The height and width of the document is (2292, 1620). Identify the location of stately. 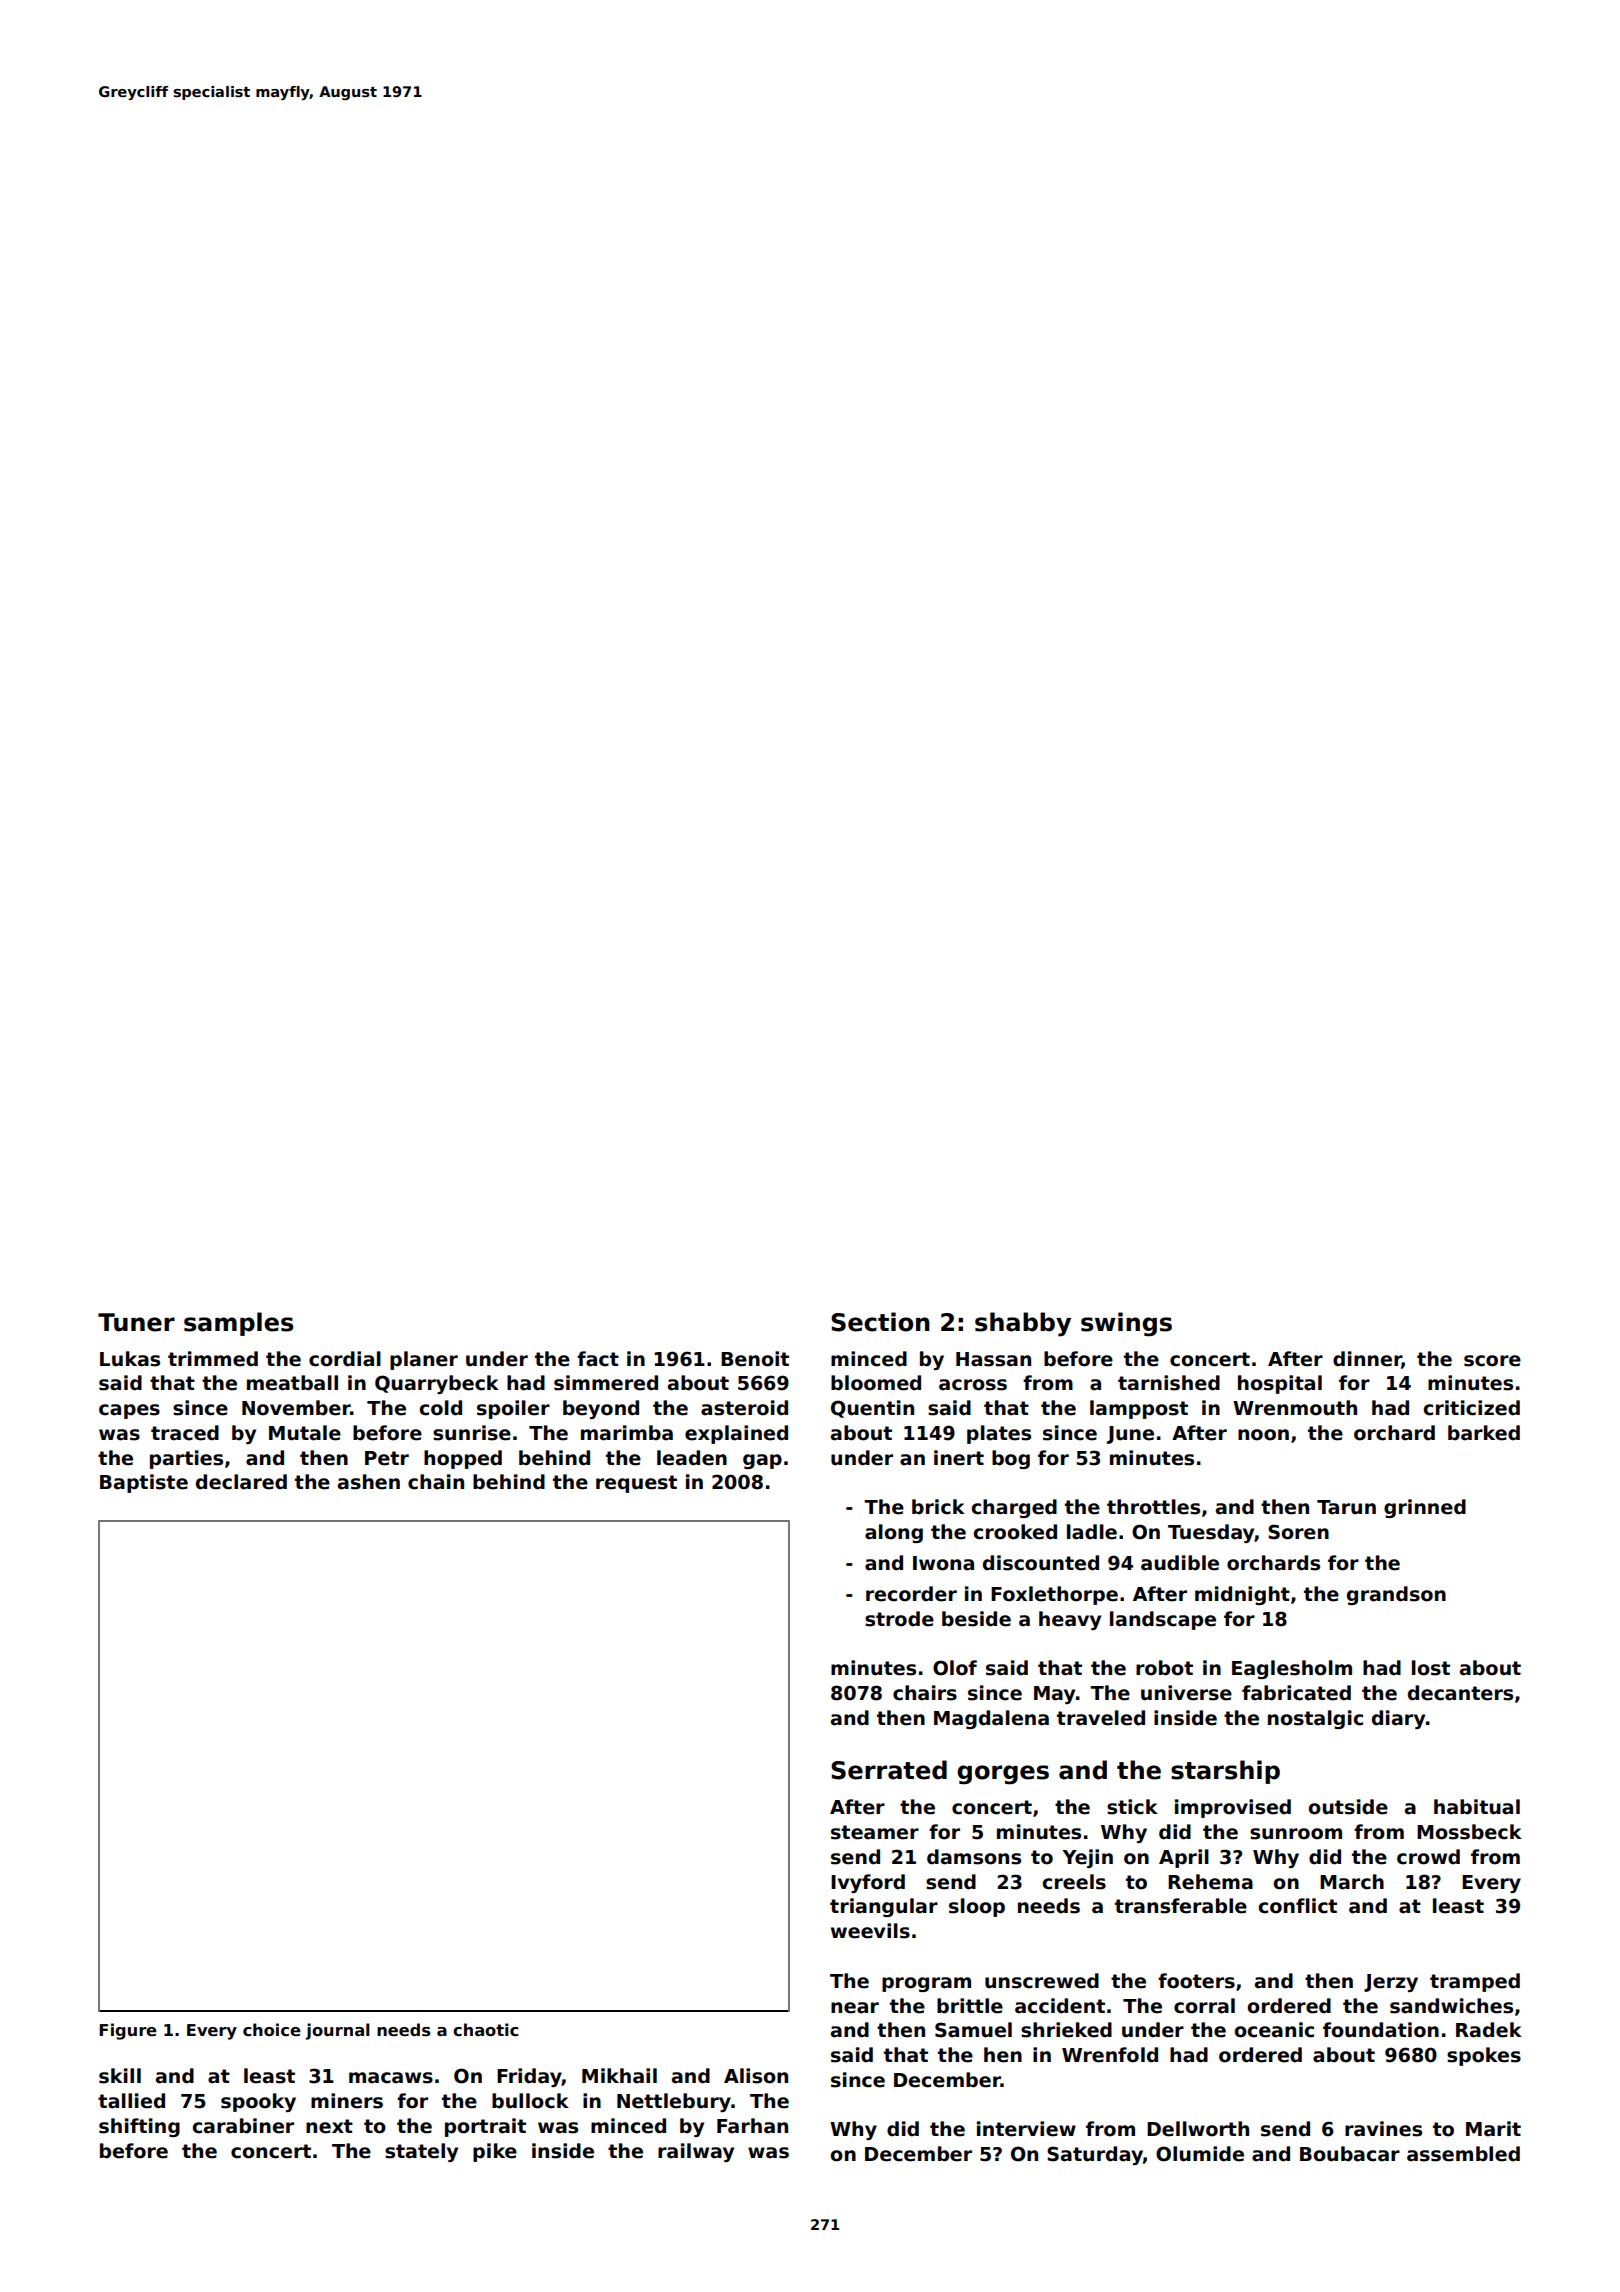
(421, 2152).
